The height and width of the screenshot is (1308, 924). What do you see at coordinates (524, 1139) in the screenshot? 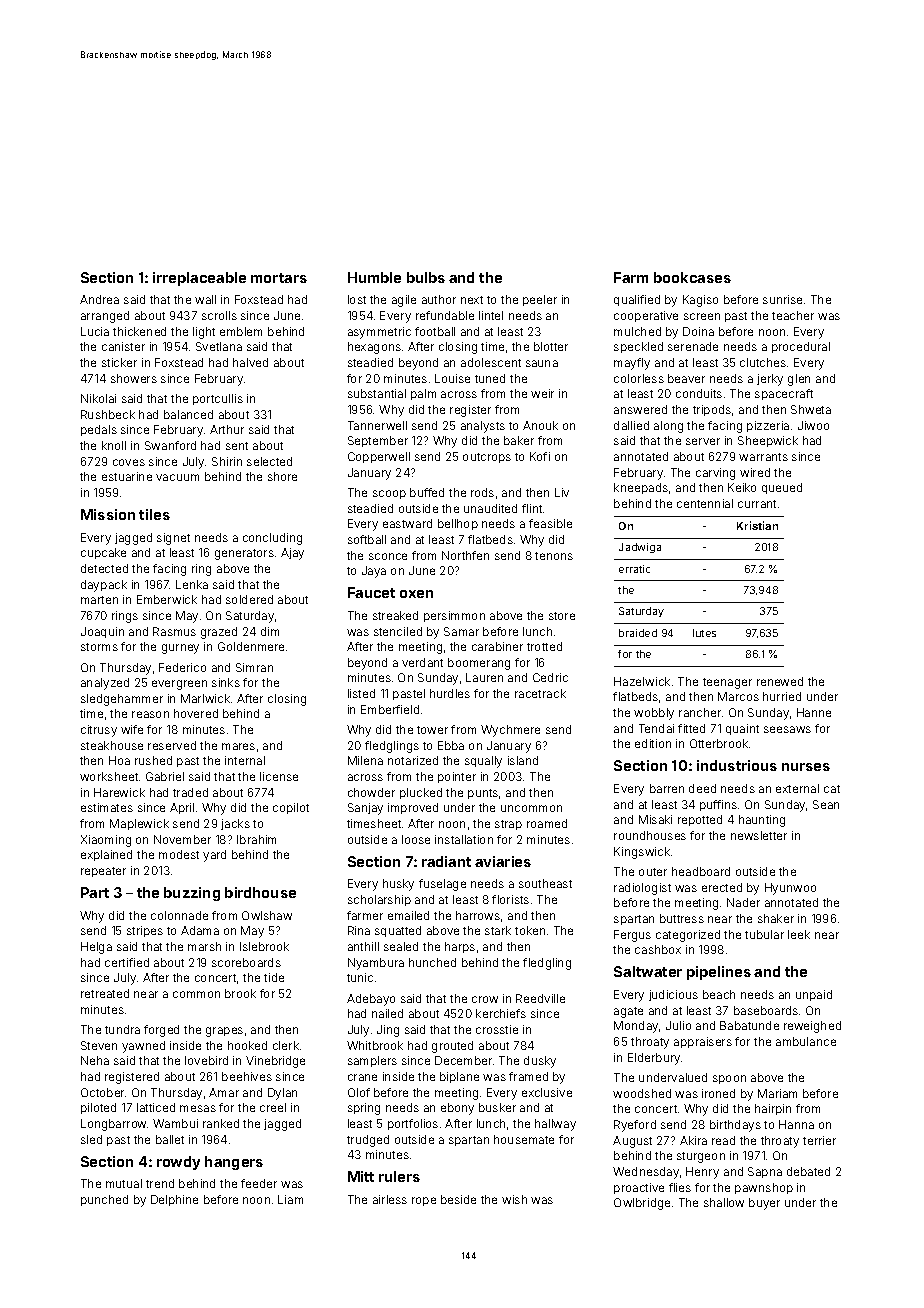
I see `housemate` at bounding box center [524, 1139].
